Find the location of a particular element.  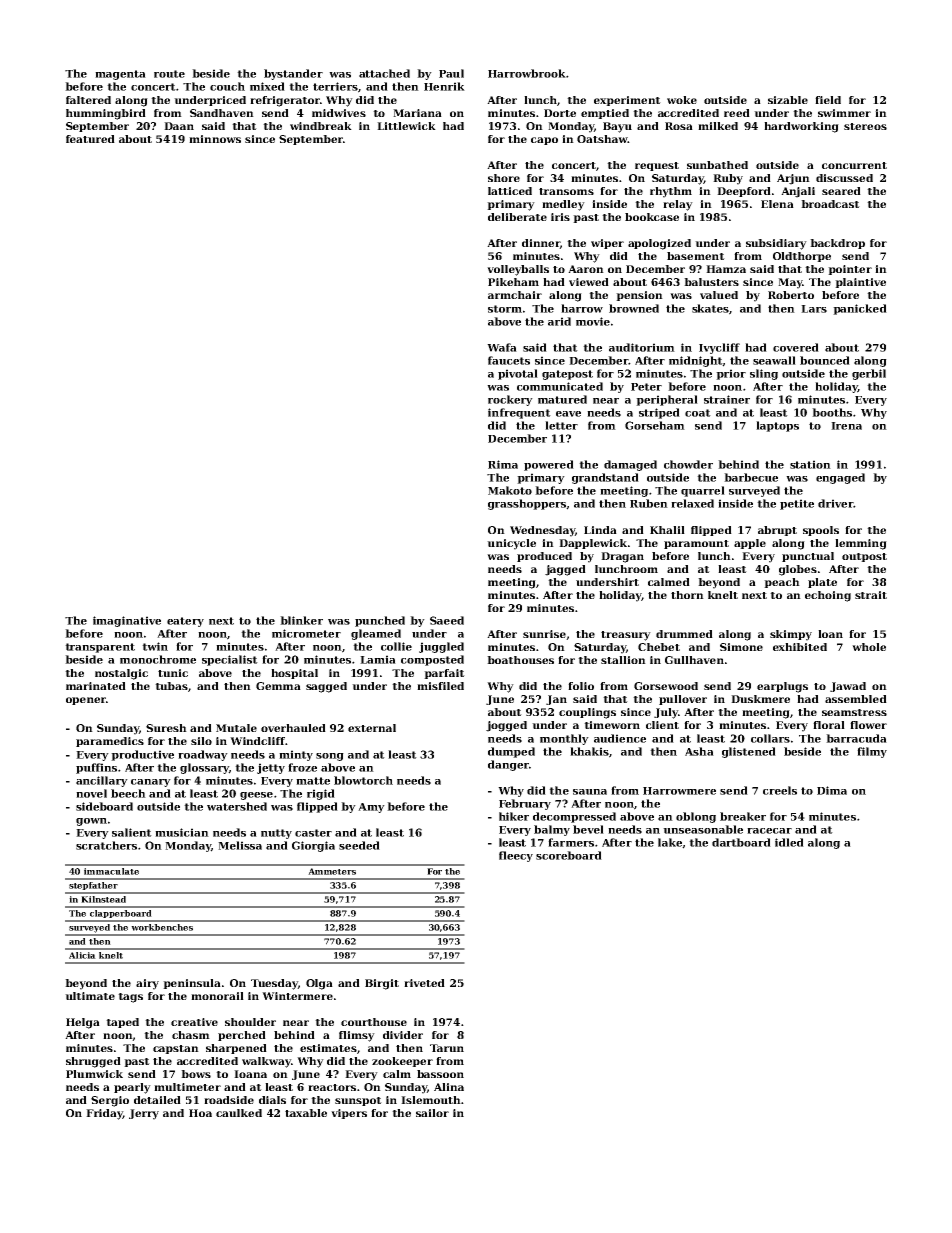

idled is located at coordinates (789, 842).
